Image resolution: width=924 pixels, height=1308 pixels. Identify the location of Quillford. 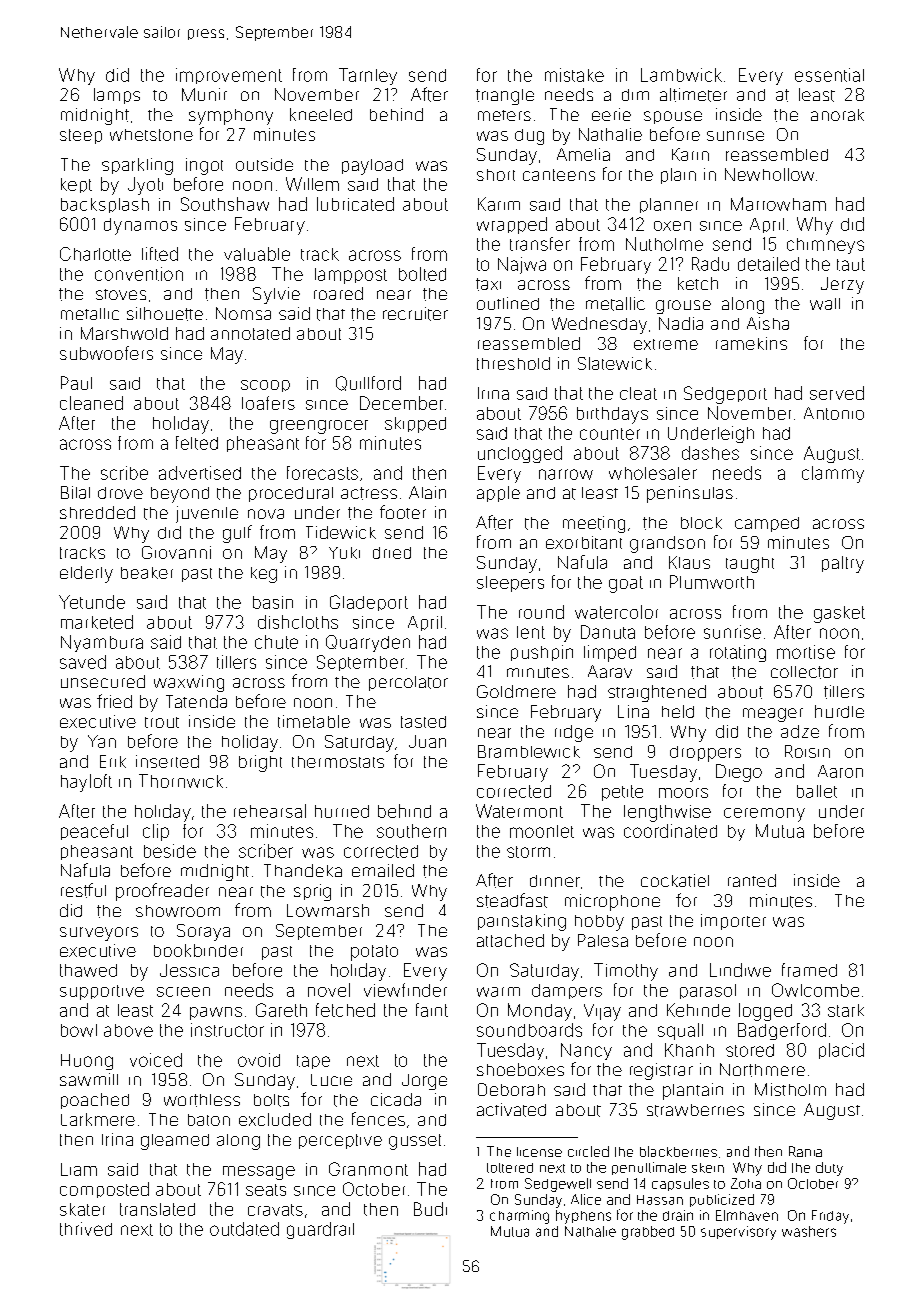
(368, 383).
